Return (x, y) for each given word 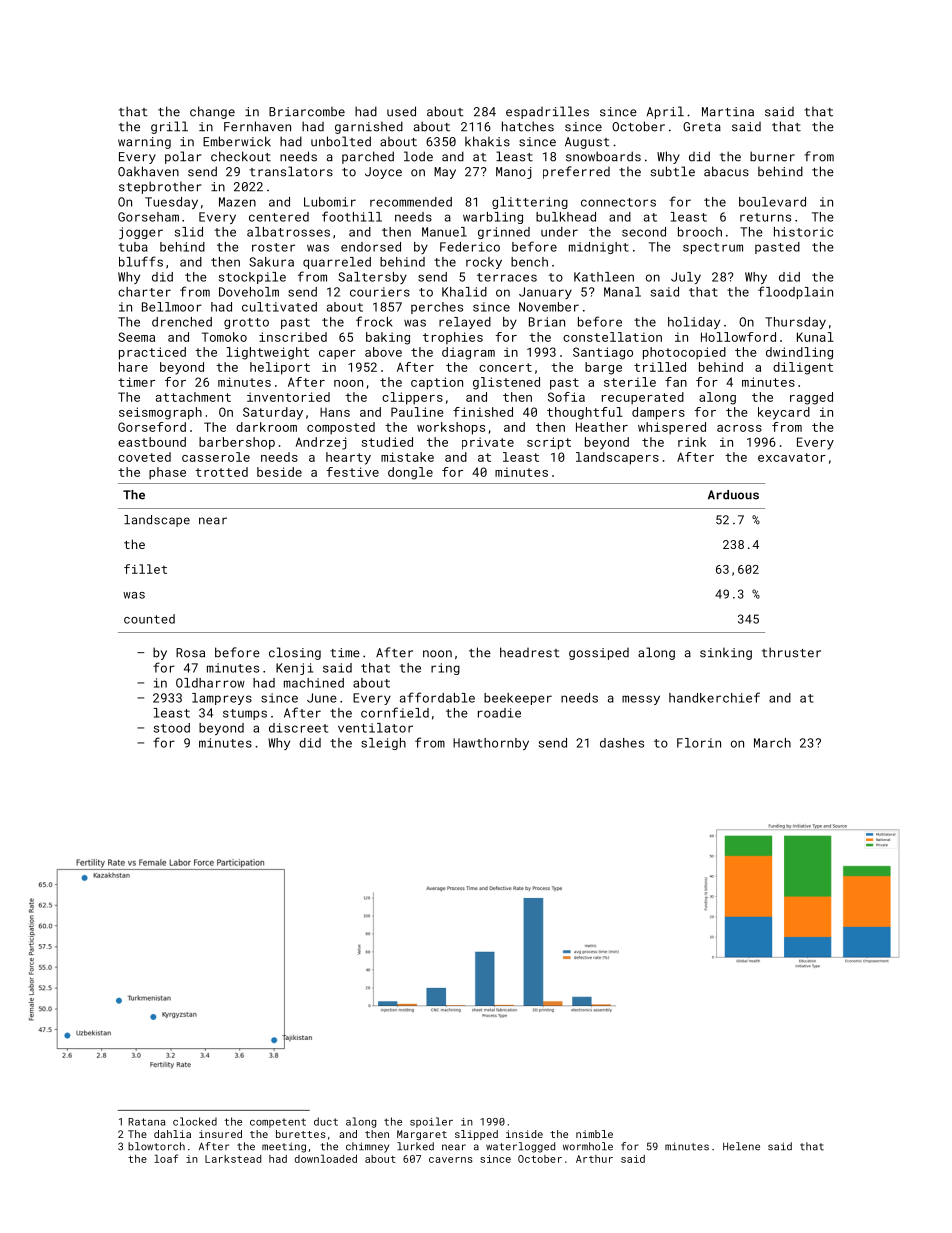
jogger (141, 233)
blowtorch (156, 1146)
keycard (784, 413)
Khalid (464, 292)
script (549, 443)
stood (172, 728)
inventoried (288, 397)
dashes (622, 743)
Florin (699, 743)
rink (692, 442)
